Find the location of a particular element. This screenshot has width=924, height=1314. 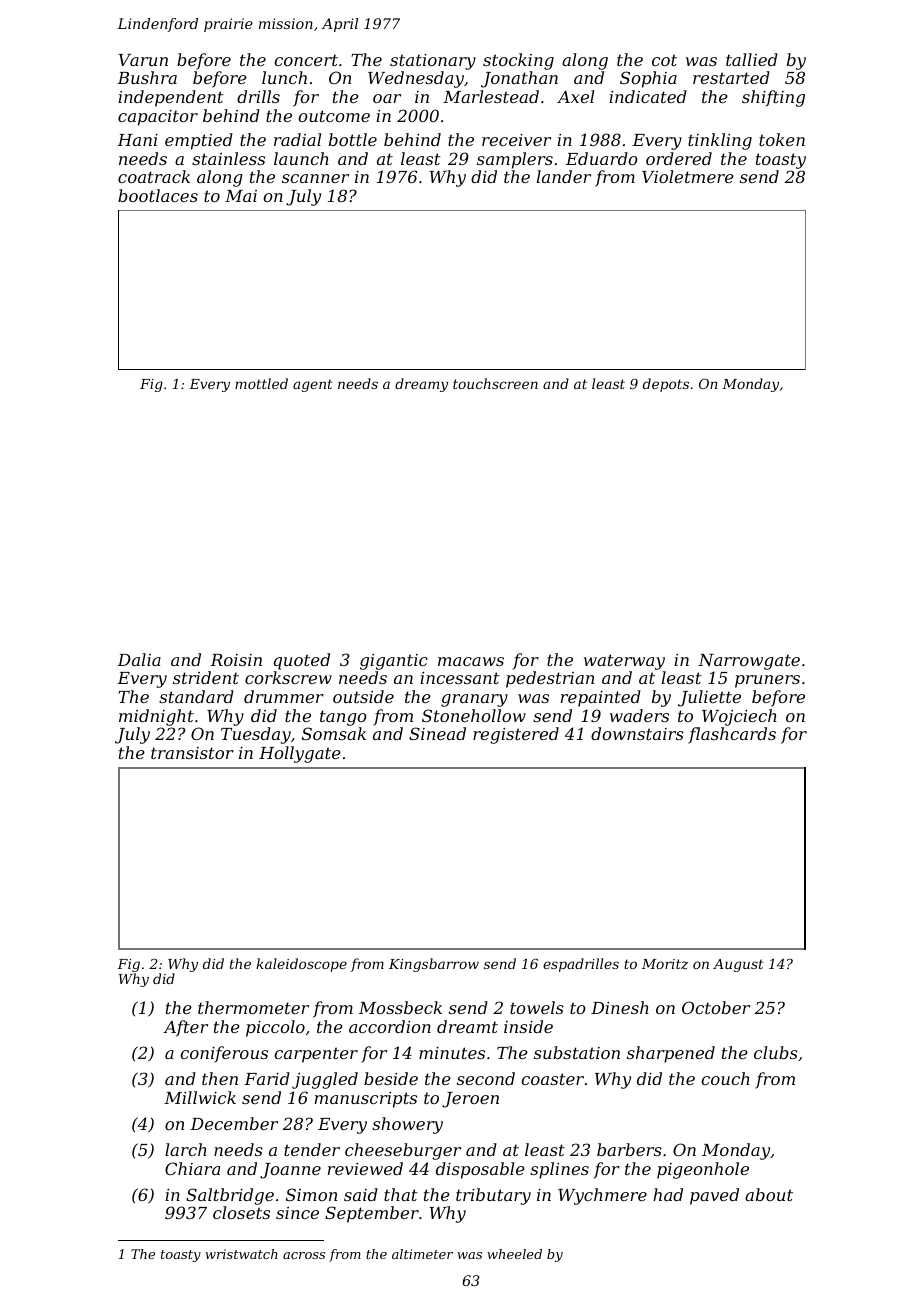

transistor is located at coordinates (192, 753).
